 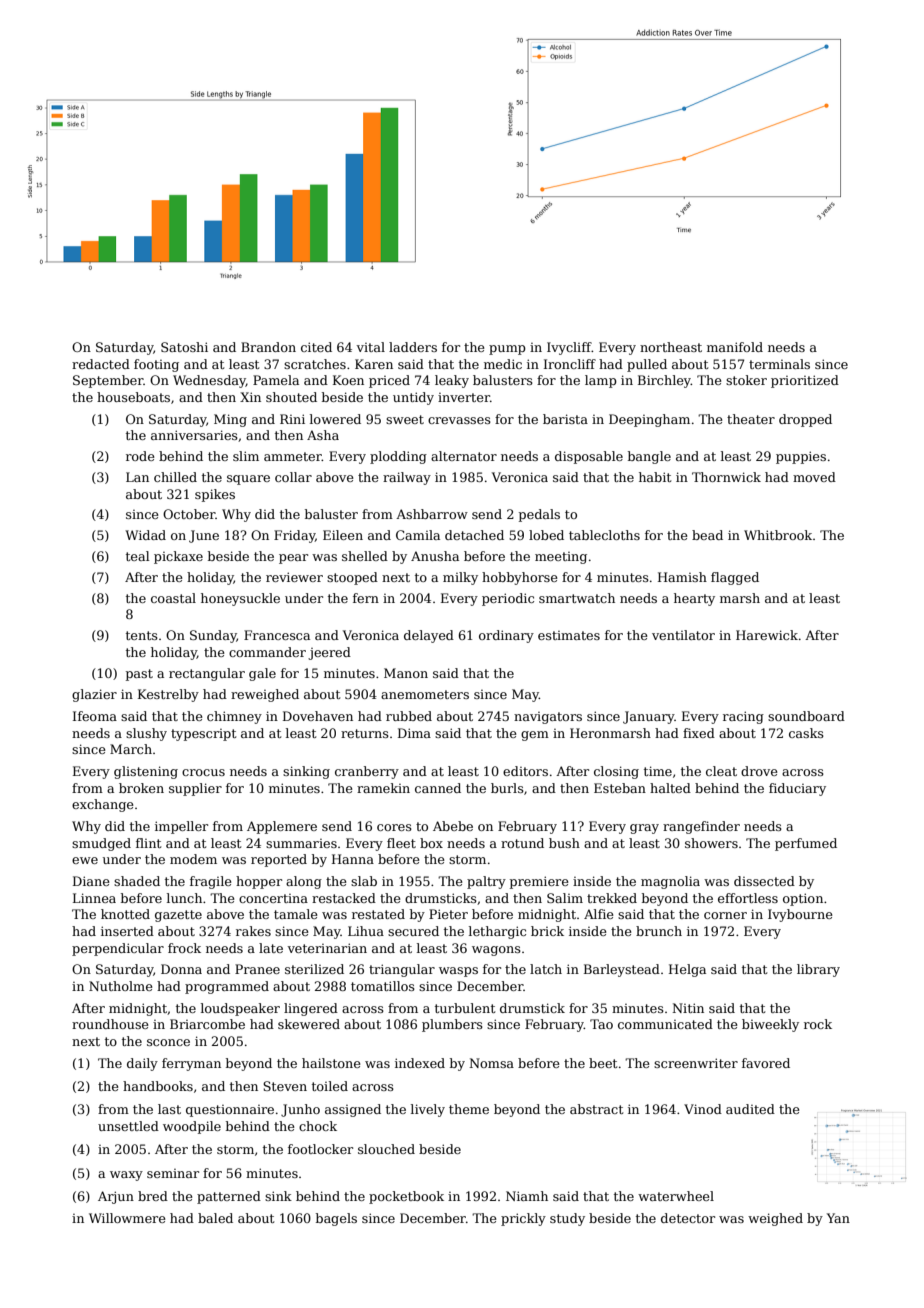 What do you see at coordinates (665, 1024) in the page?
I see `communicated` at bounding box center [665, 1024].
